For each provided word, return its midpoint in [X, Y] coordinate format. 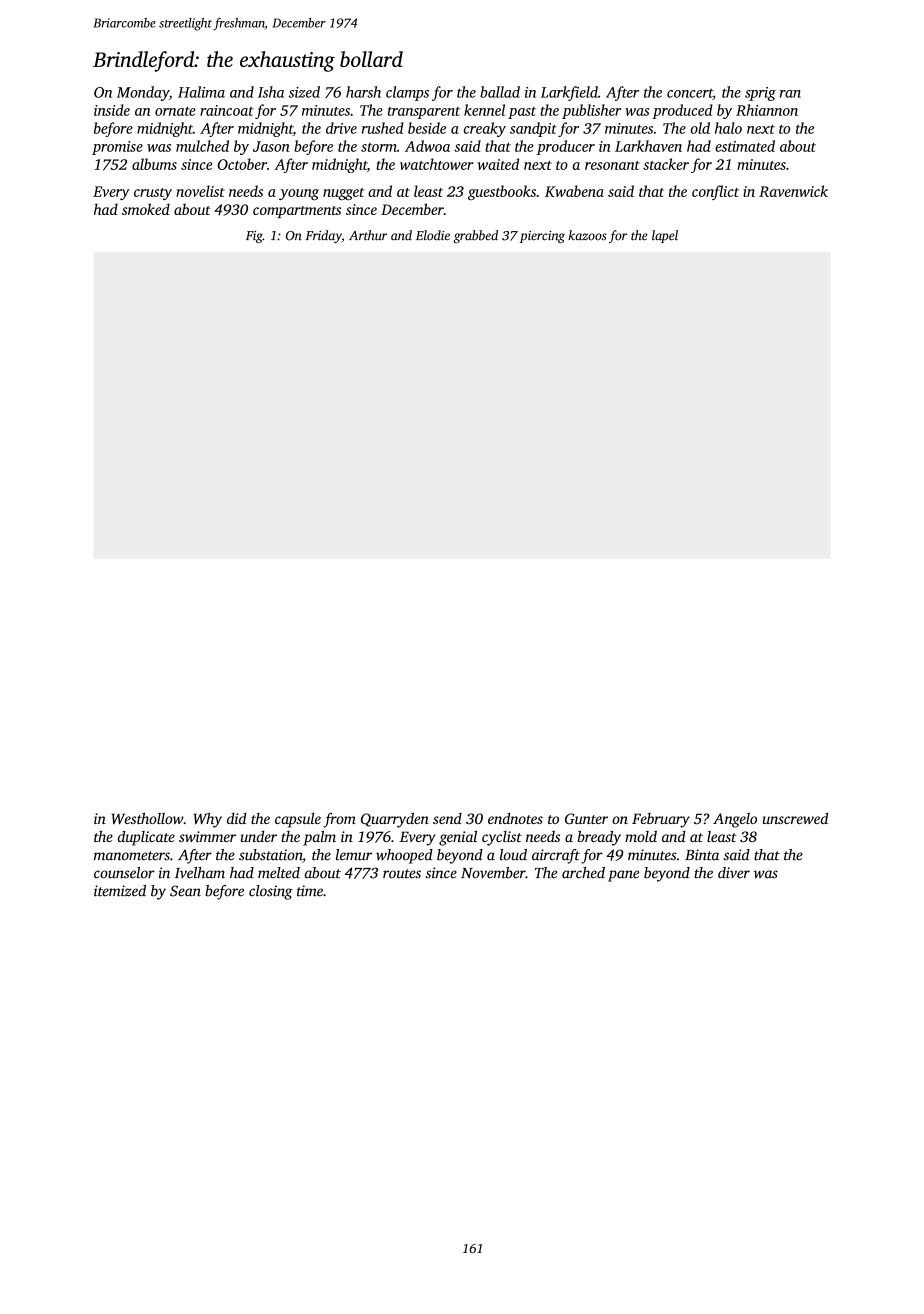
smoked [146, 209]
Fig [254, 237]
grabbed [476, 236]
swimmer [207, 836]
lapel [665, 236]
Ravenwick [793, 191]
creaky [485, 129]
